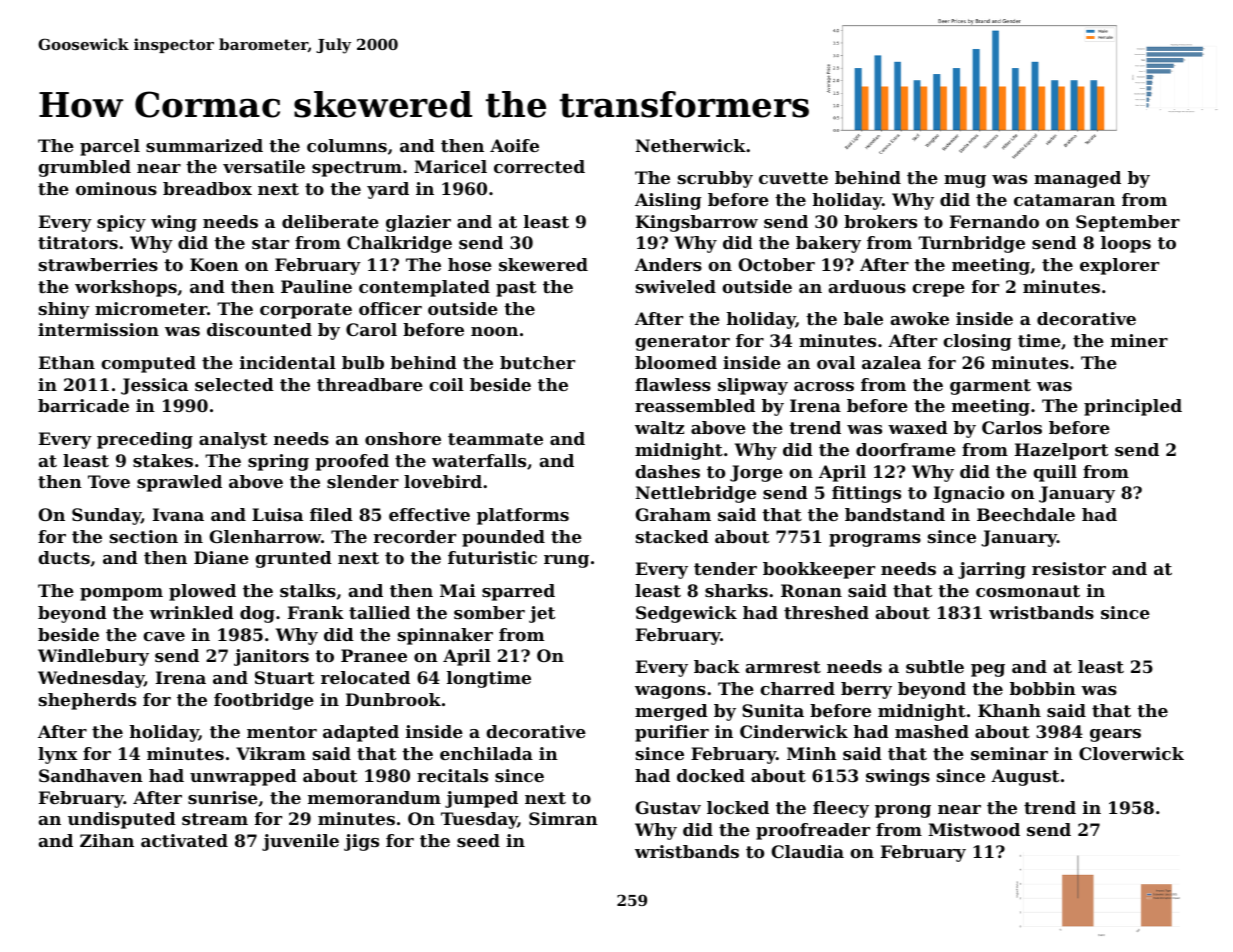 This page has width=1233, height=952. Describe the element at coordinates (470, 264) in the page. I see `hose` at that location.
